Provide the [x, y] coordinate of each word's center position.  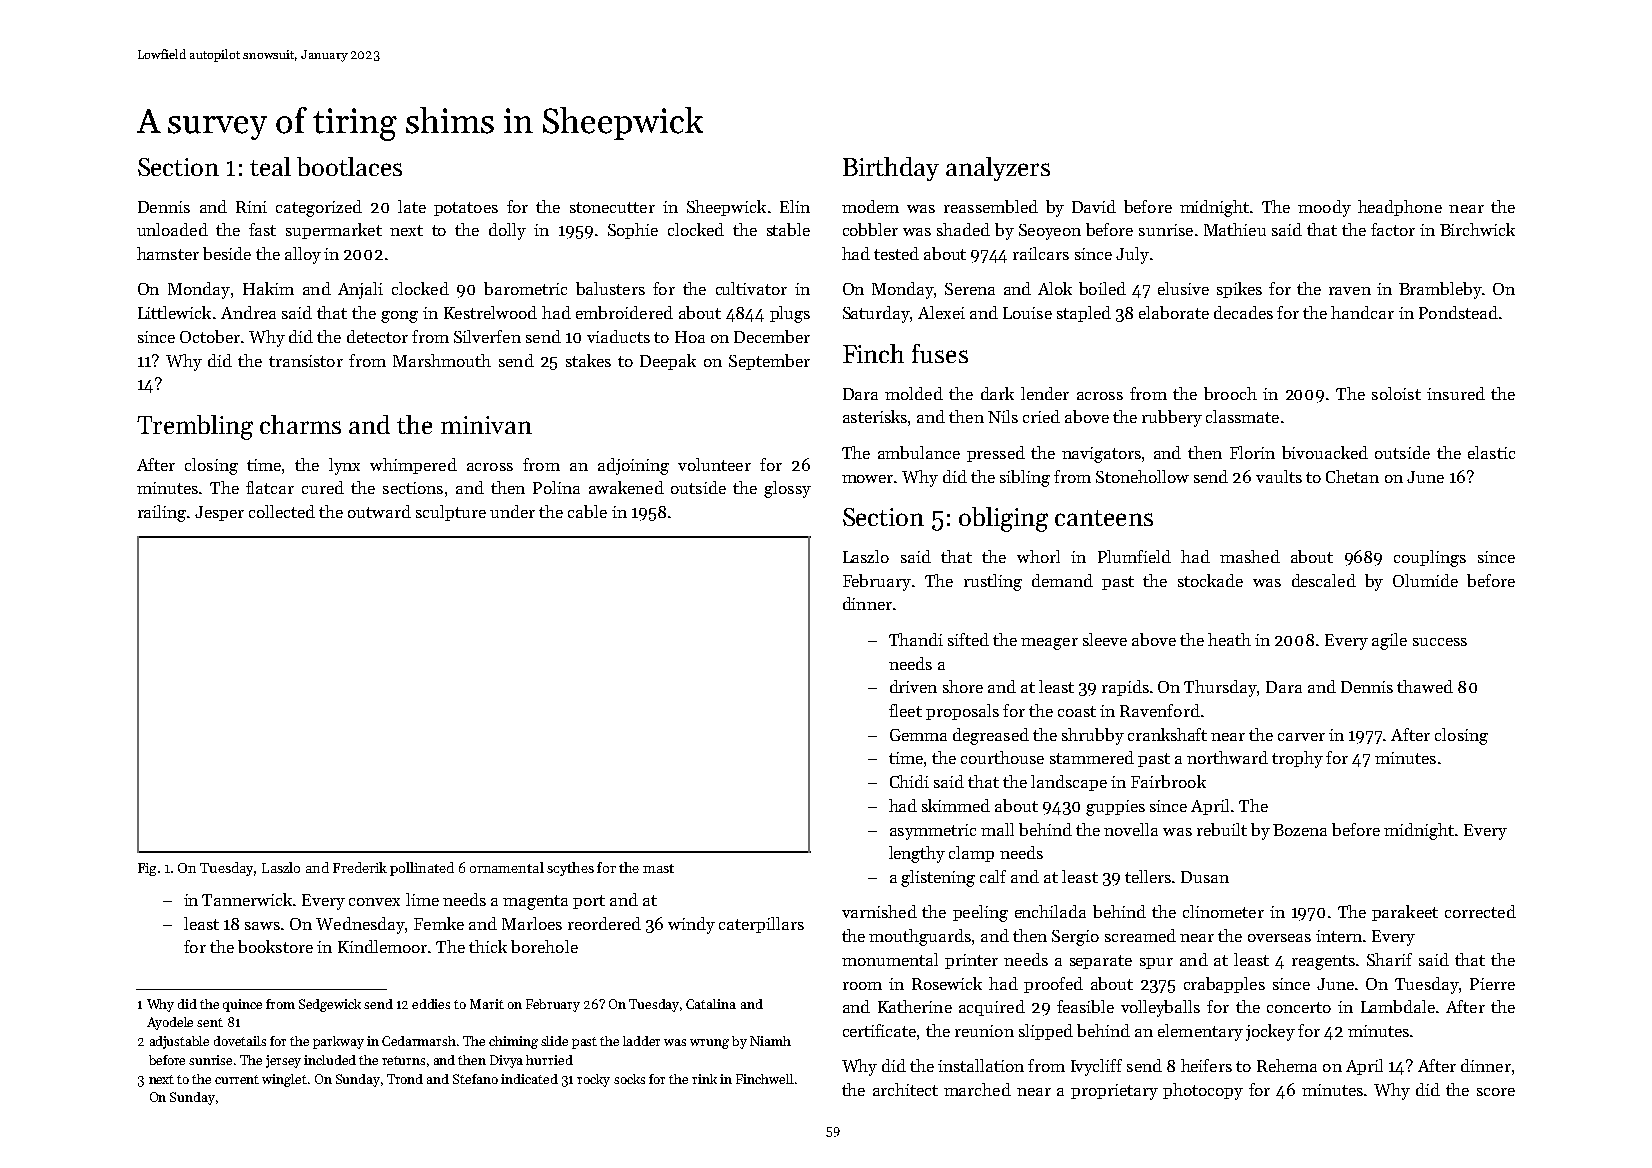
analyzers [998, 169]
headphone [1400, 208]
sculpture [451, 513]
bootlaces [349, 166]
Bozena [1300, 830]
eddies [431, 1004]
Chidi [909, 781]
